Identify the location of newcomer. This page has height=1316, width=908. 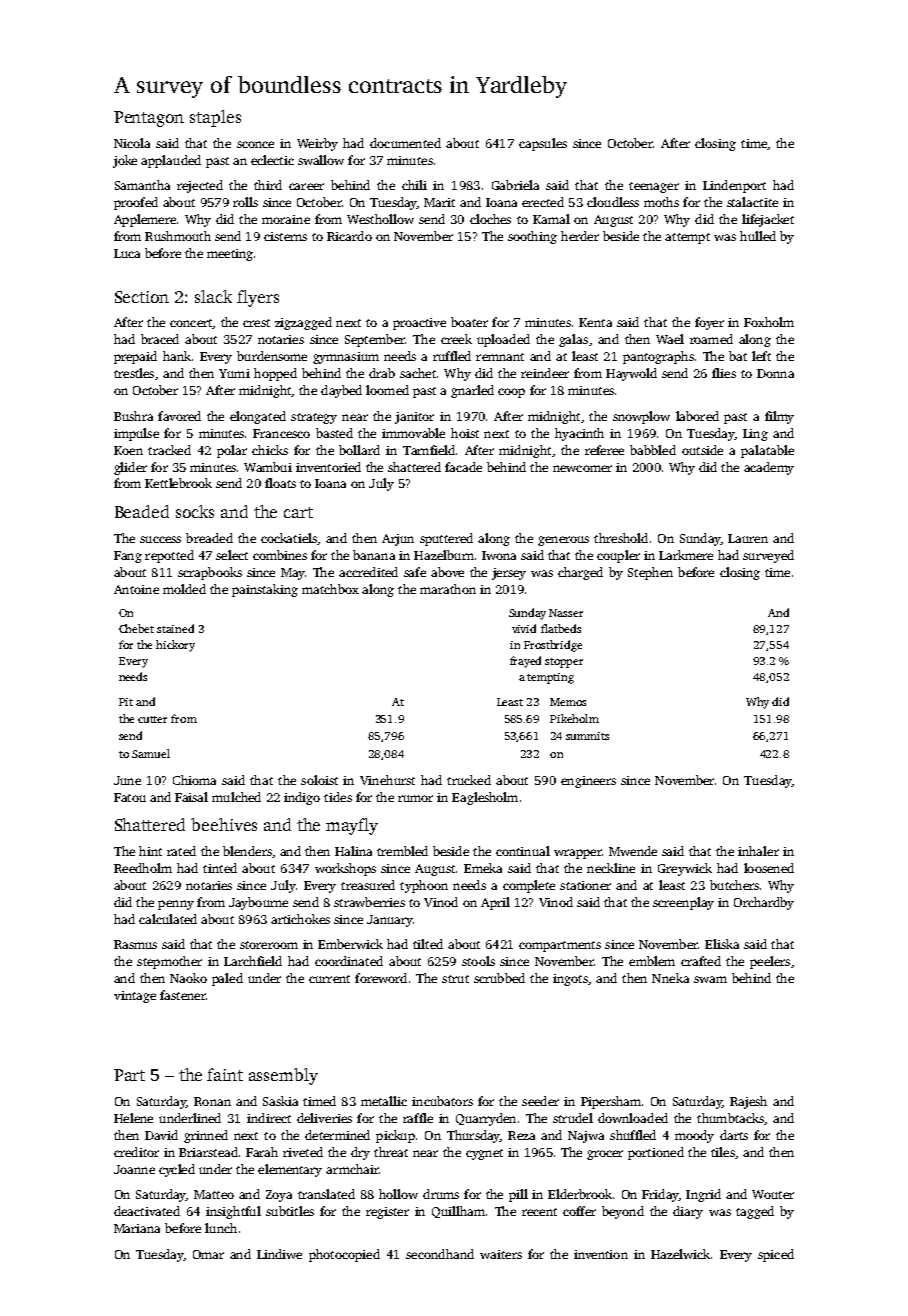
(582, 468).
